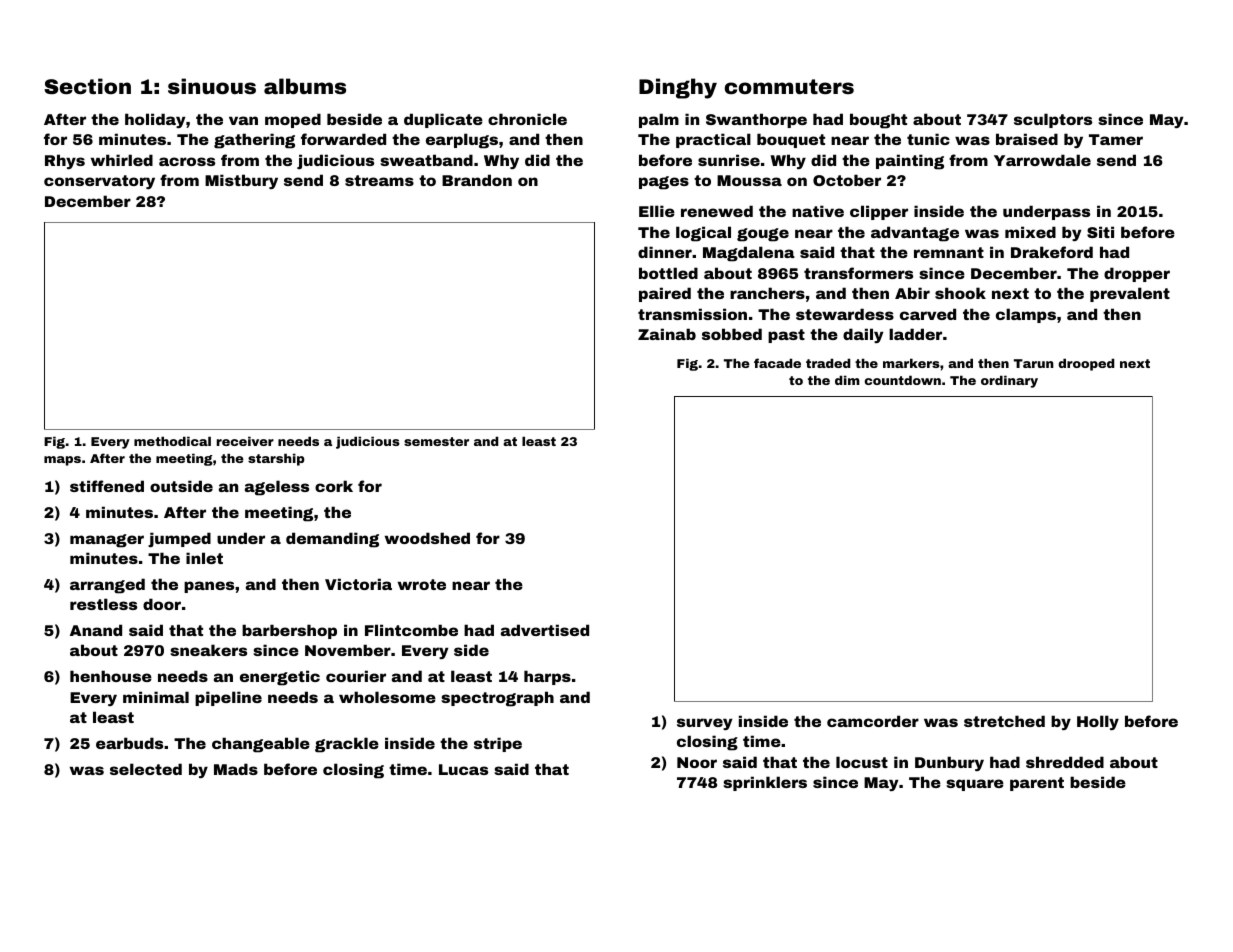  What do you see at coordinates (547, 677) in the screenshot?
I see `harps` at bounding box center [547, 677].
